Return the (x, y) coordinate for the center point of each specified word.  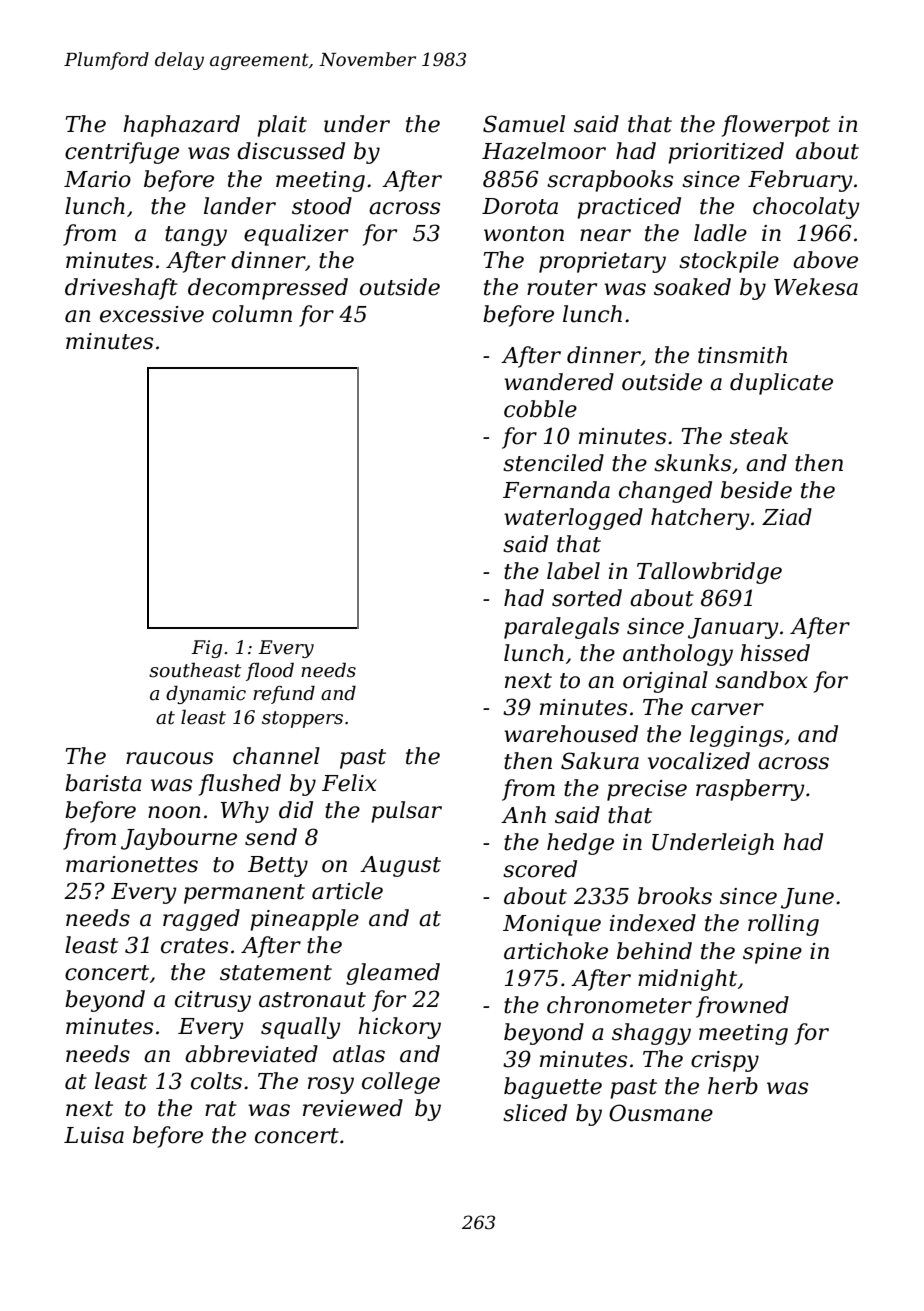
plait (282, 126)
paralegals (561, 628)
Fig (206, 649)
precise (647, 790)
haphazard (181, 126)
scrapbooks (610, 181)
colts (216, 1081)
